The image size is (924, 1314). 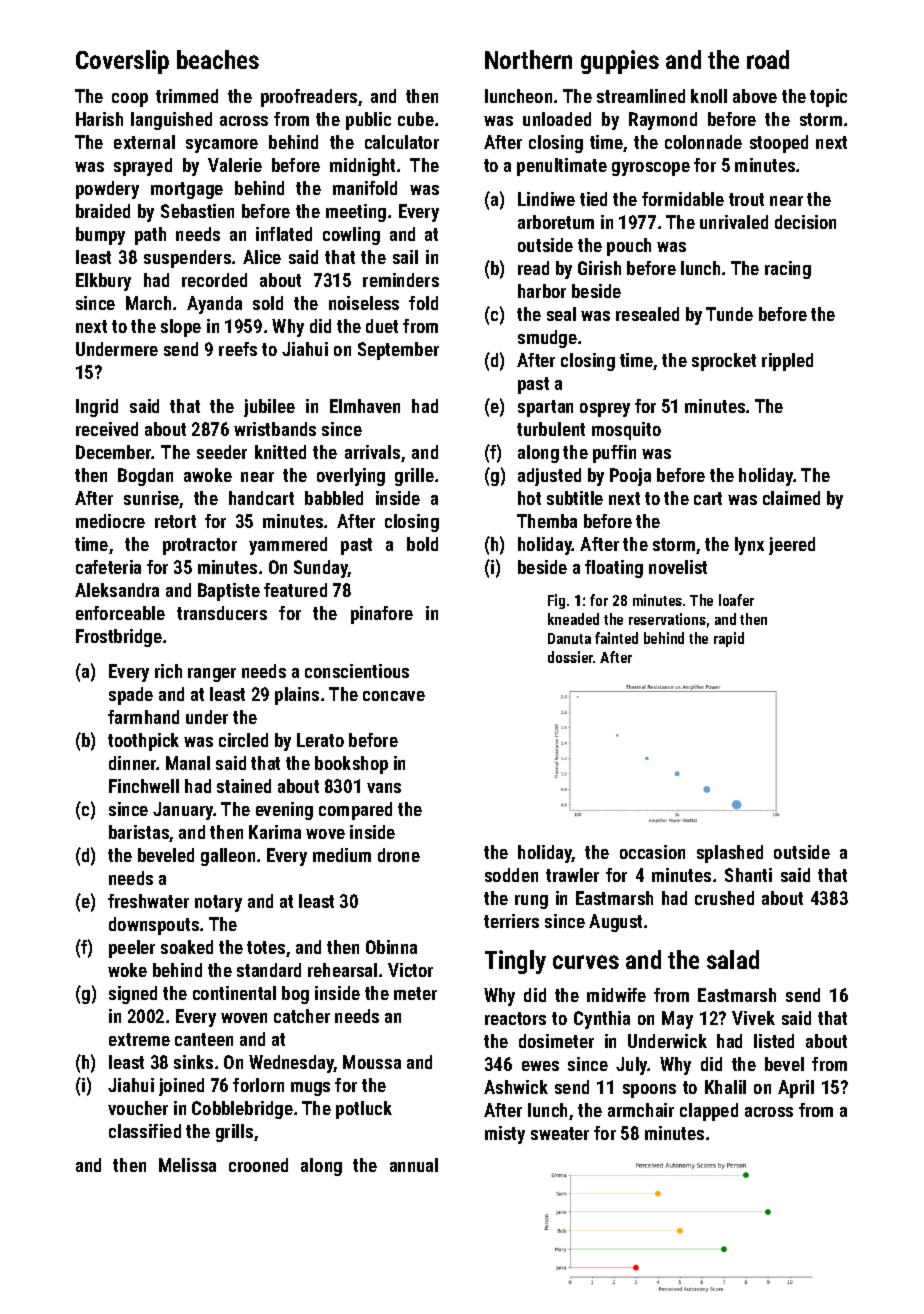 What do you see at coordinates (828, 98) in the screenshot?
I see `topic` at bounding box center [828, 98].
